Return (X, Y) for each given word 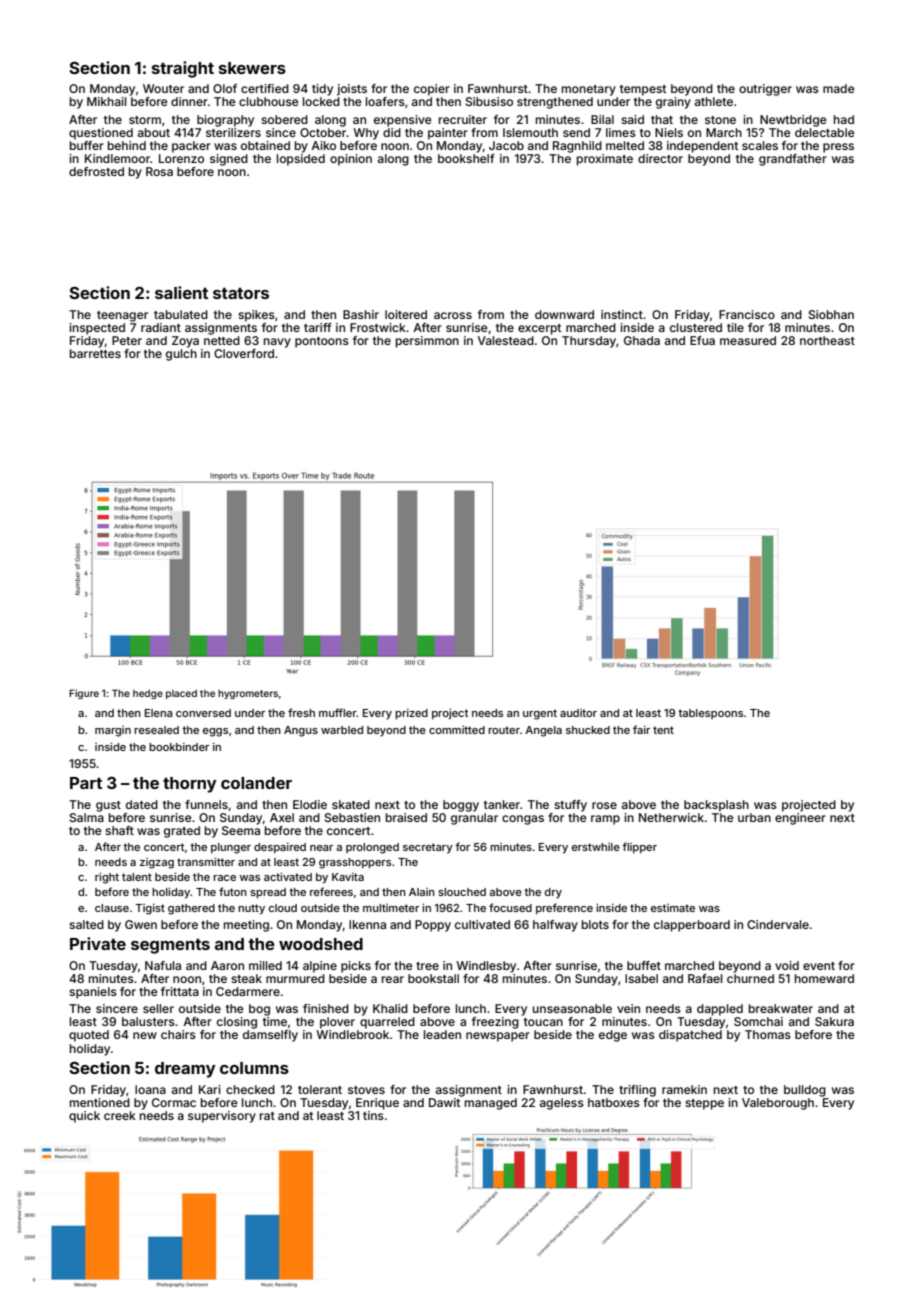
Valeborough (778, 1104)
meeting (246, 926)
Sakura (834, 1021)
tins (373, 1115)
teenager (122, 316)
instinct (622, 314)
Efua (702, 340)
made (839, 88)
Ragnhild (577, 147)
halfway (555, 926)
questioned (101, 134)
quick (84, 1117)
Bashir (361, 314)
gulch (181, 355)
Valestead (506, 340)
